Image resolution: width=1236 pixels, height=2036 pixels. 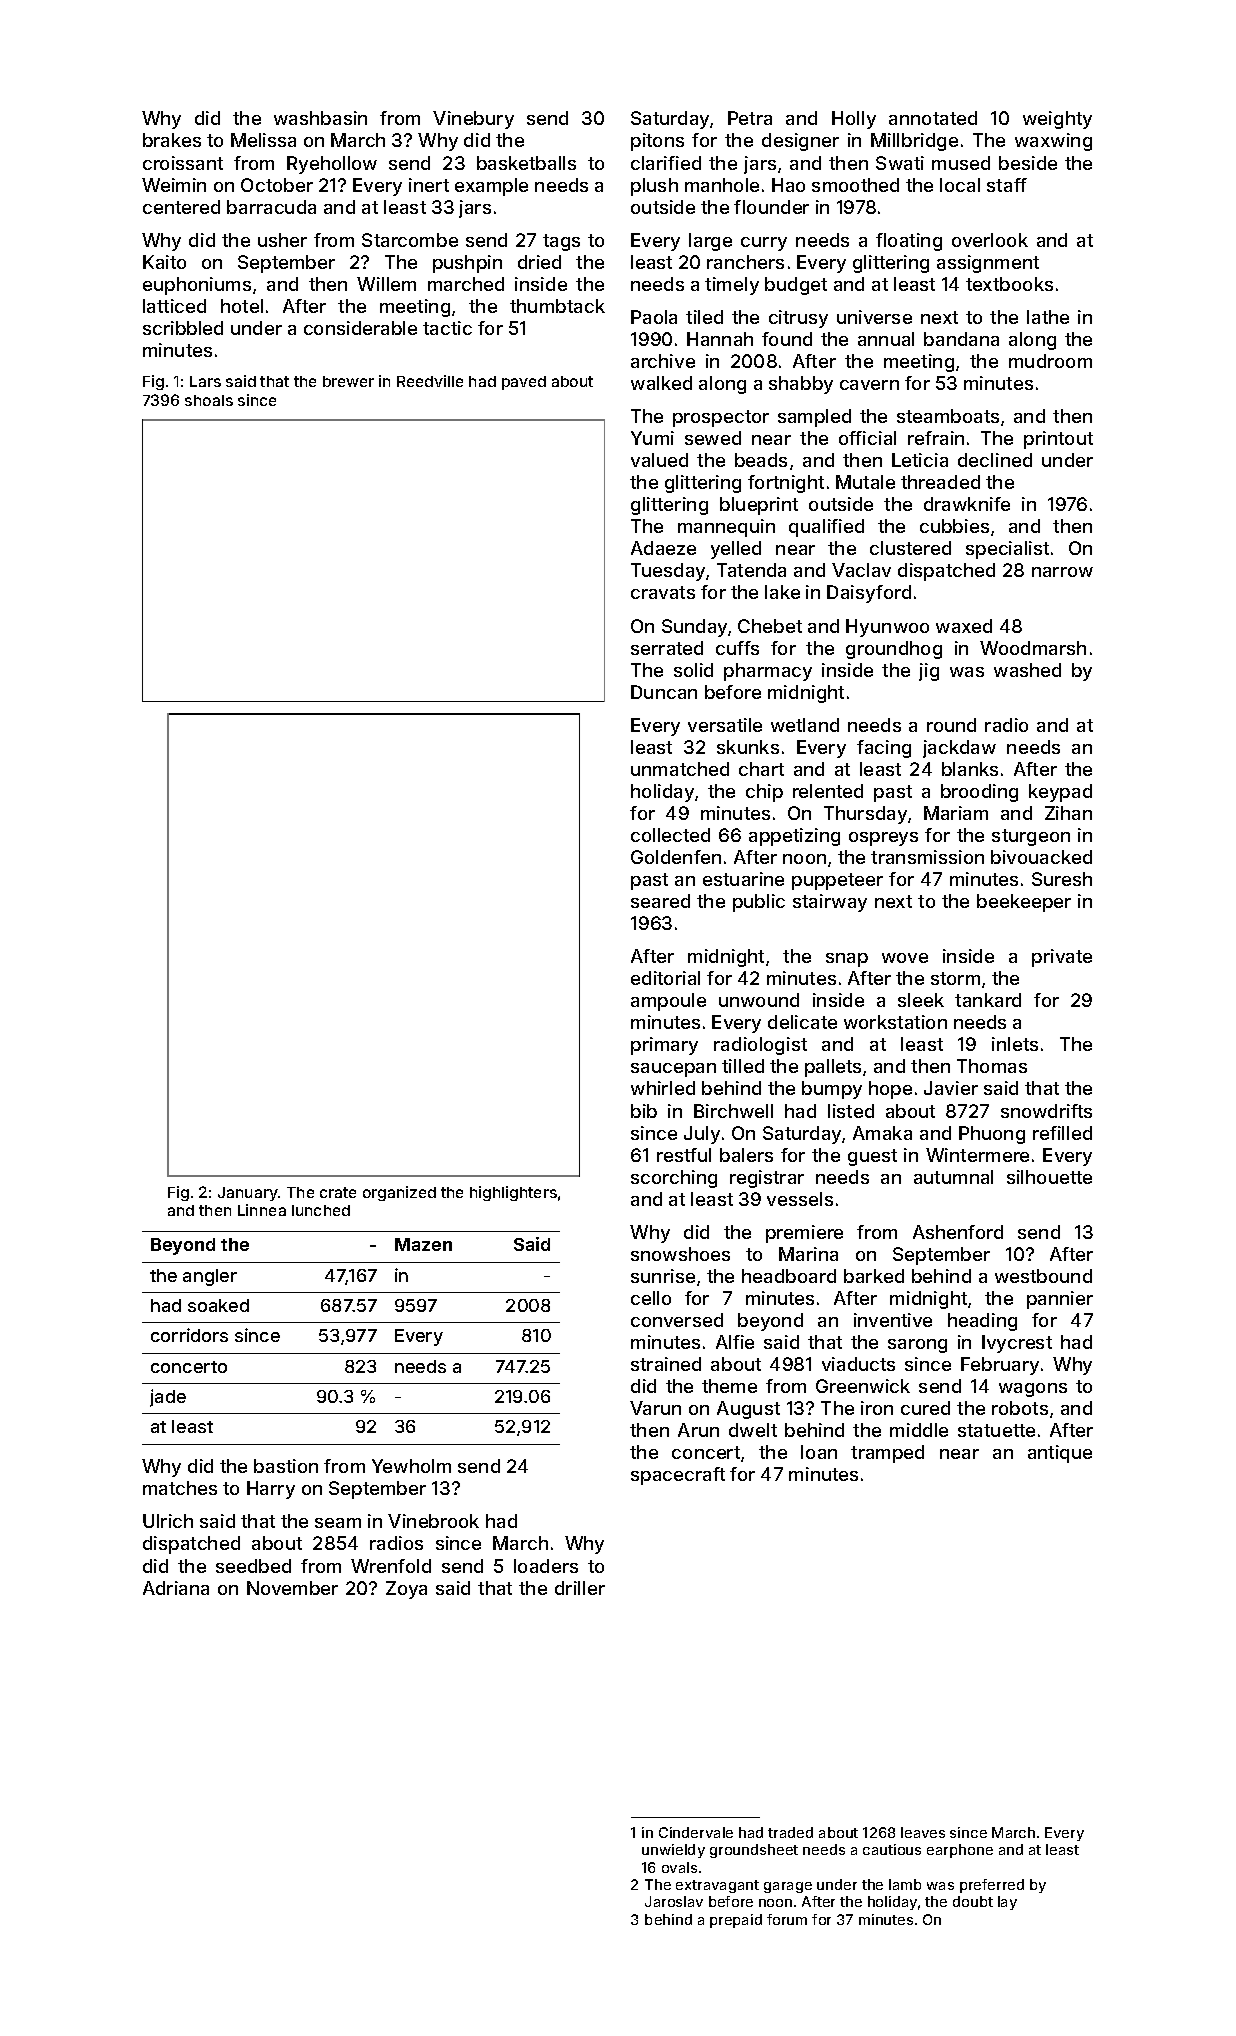 I want to click on transmission, so click(x=927, y=857).
